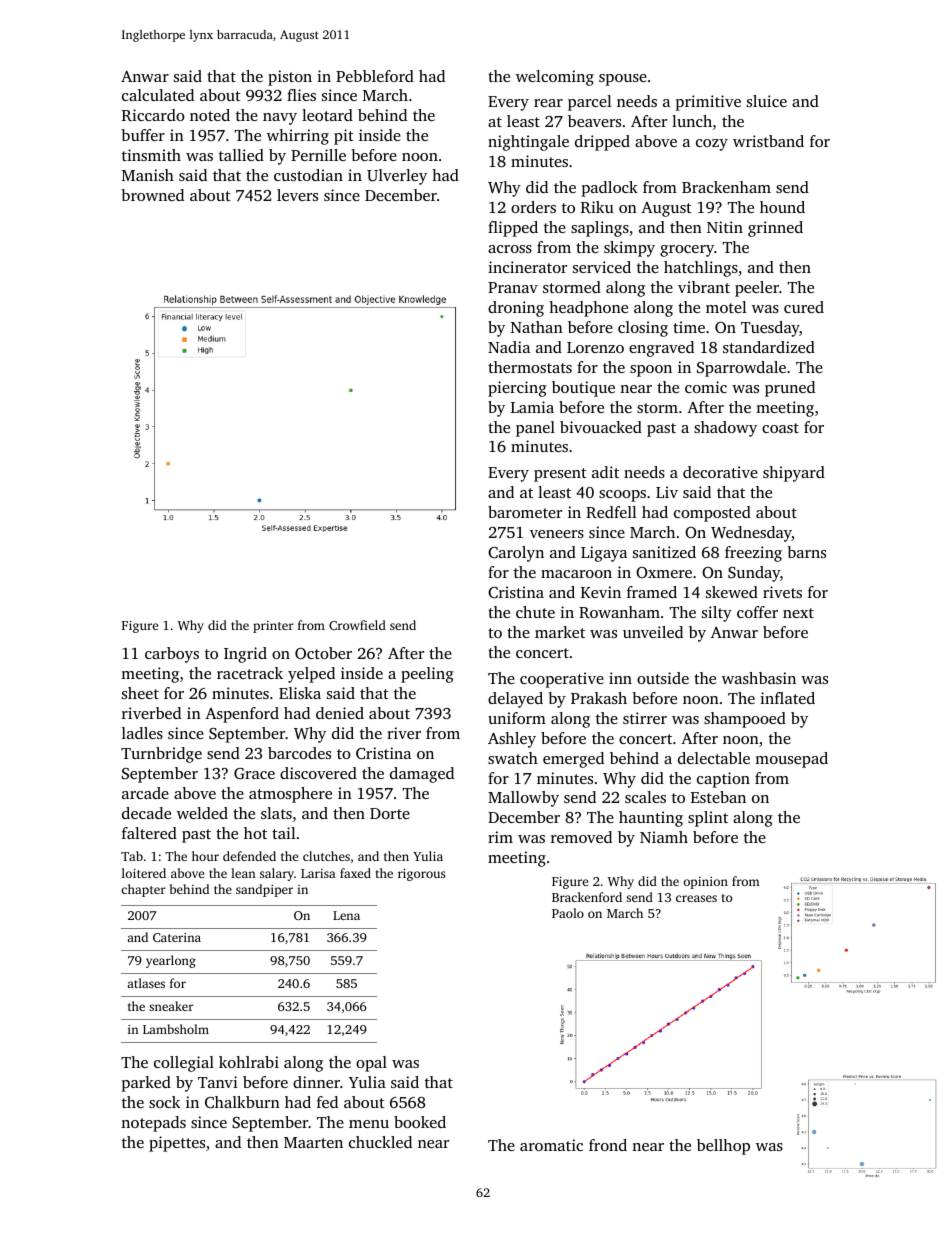 The image size is (952, 1233). What do you see at coordinates (794, 474) in the image?
I see `shipyard` at bounding box center [794, 474].
